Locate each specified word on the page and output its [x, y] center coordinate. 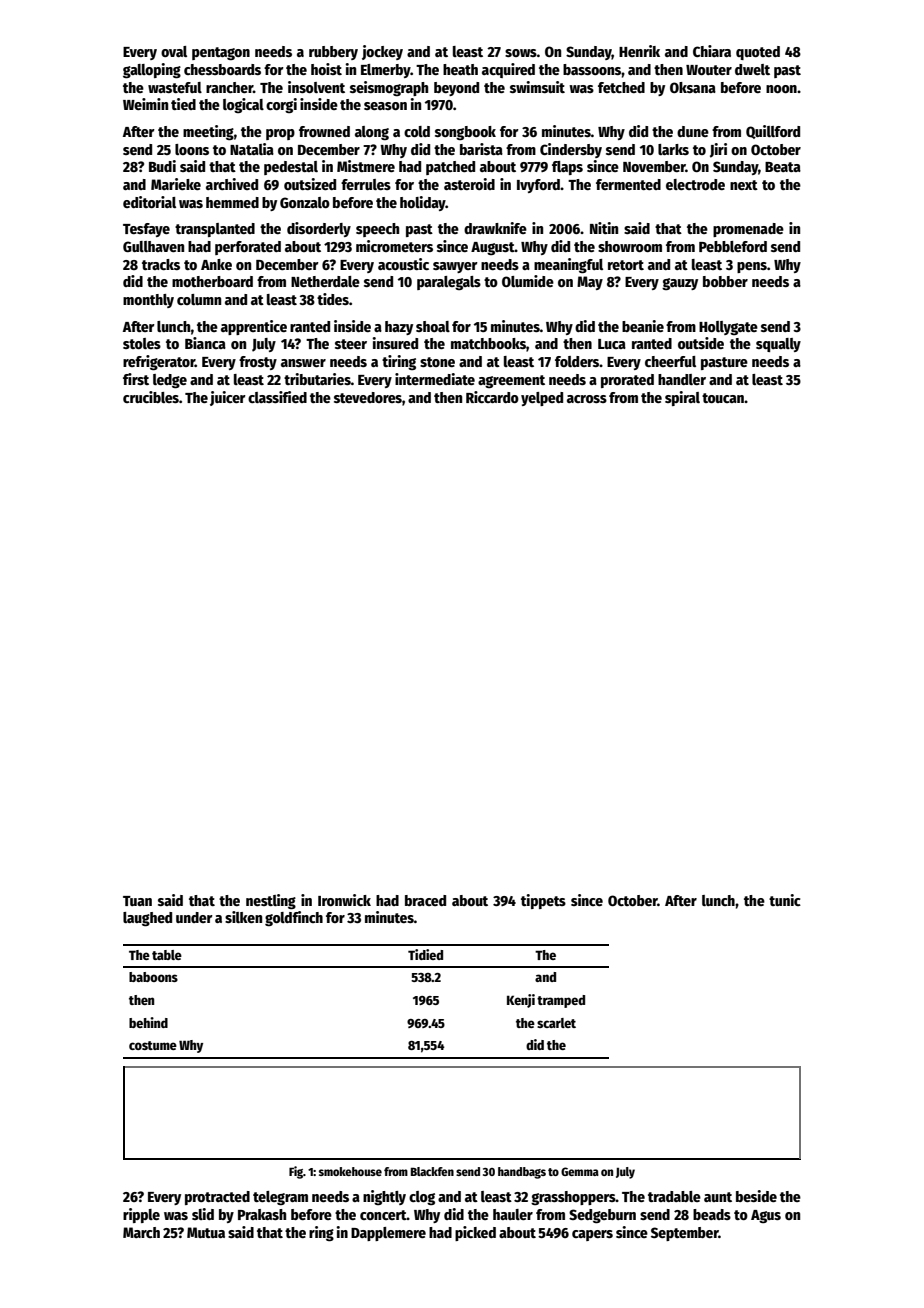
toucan [723, 398]
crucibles [151, 397]
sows [521, 53]
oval [174, 51]
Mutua [206, 1232]
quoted [758, 53]
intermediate [435, 379]
